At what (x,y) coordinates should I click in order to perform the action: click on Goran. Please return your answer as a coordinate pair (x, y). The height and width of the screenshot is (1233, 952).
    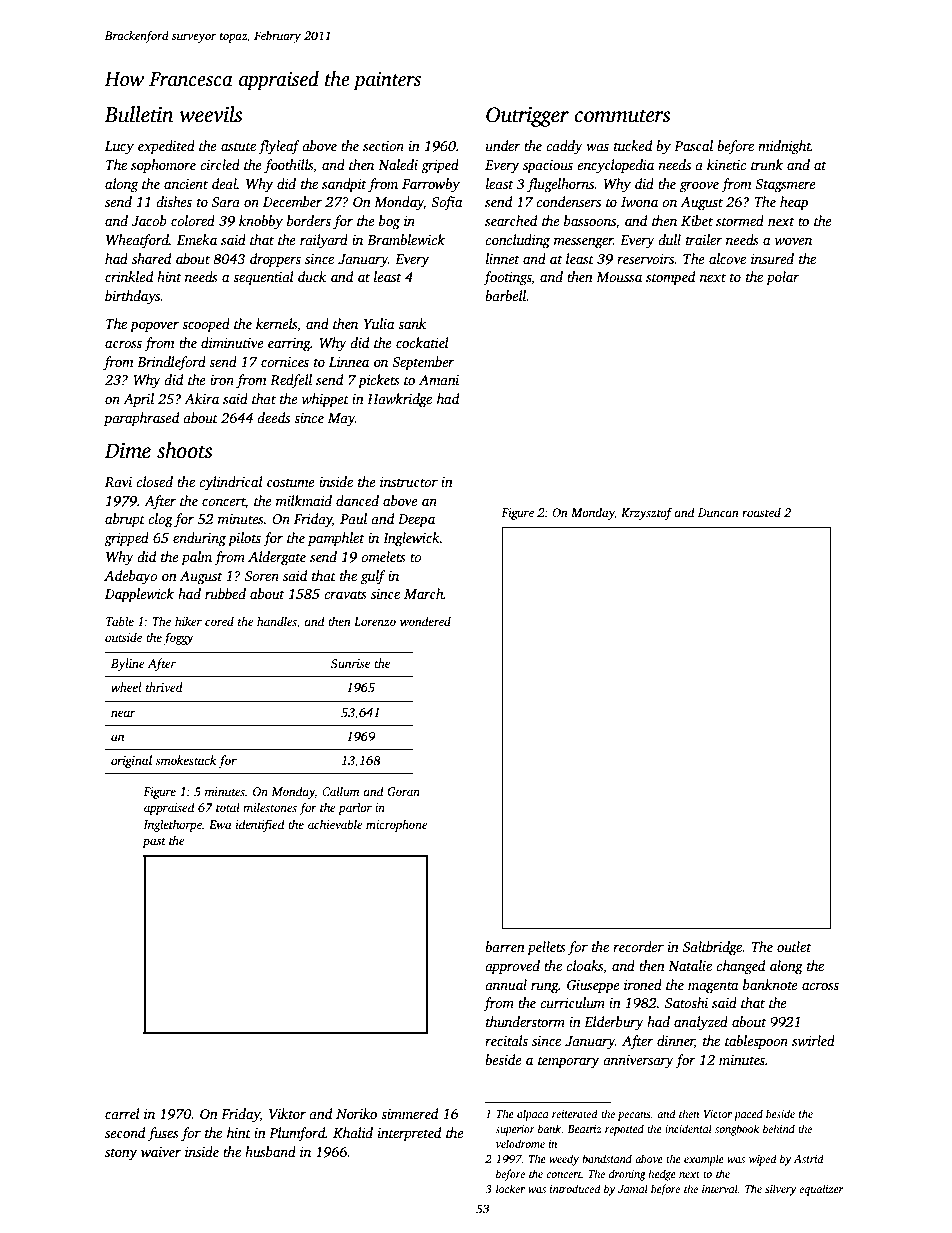
    Looking at the image, I should click on (403, 791).
